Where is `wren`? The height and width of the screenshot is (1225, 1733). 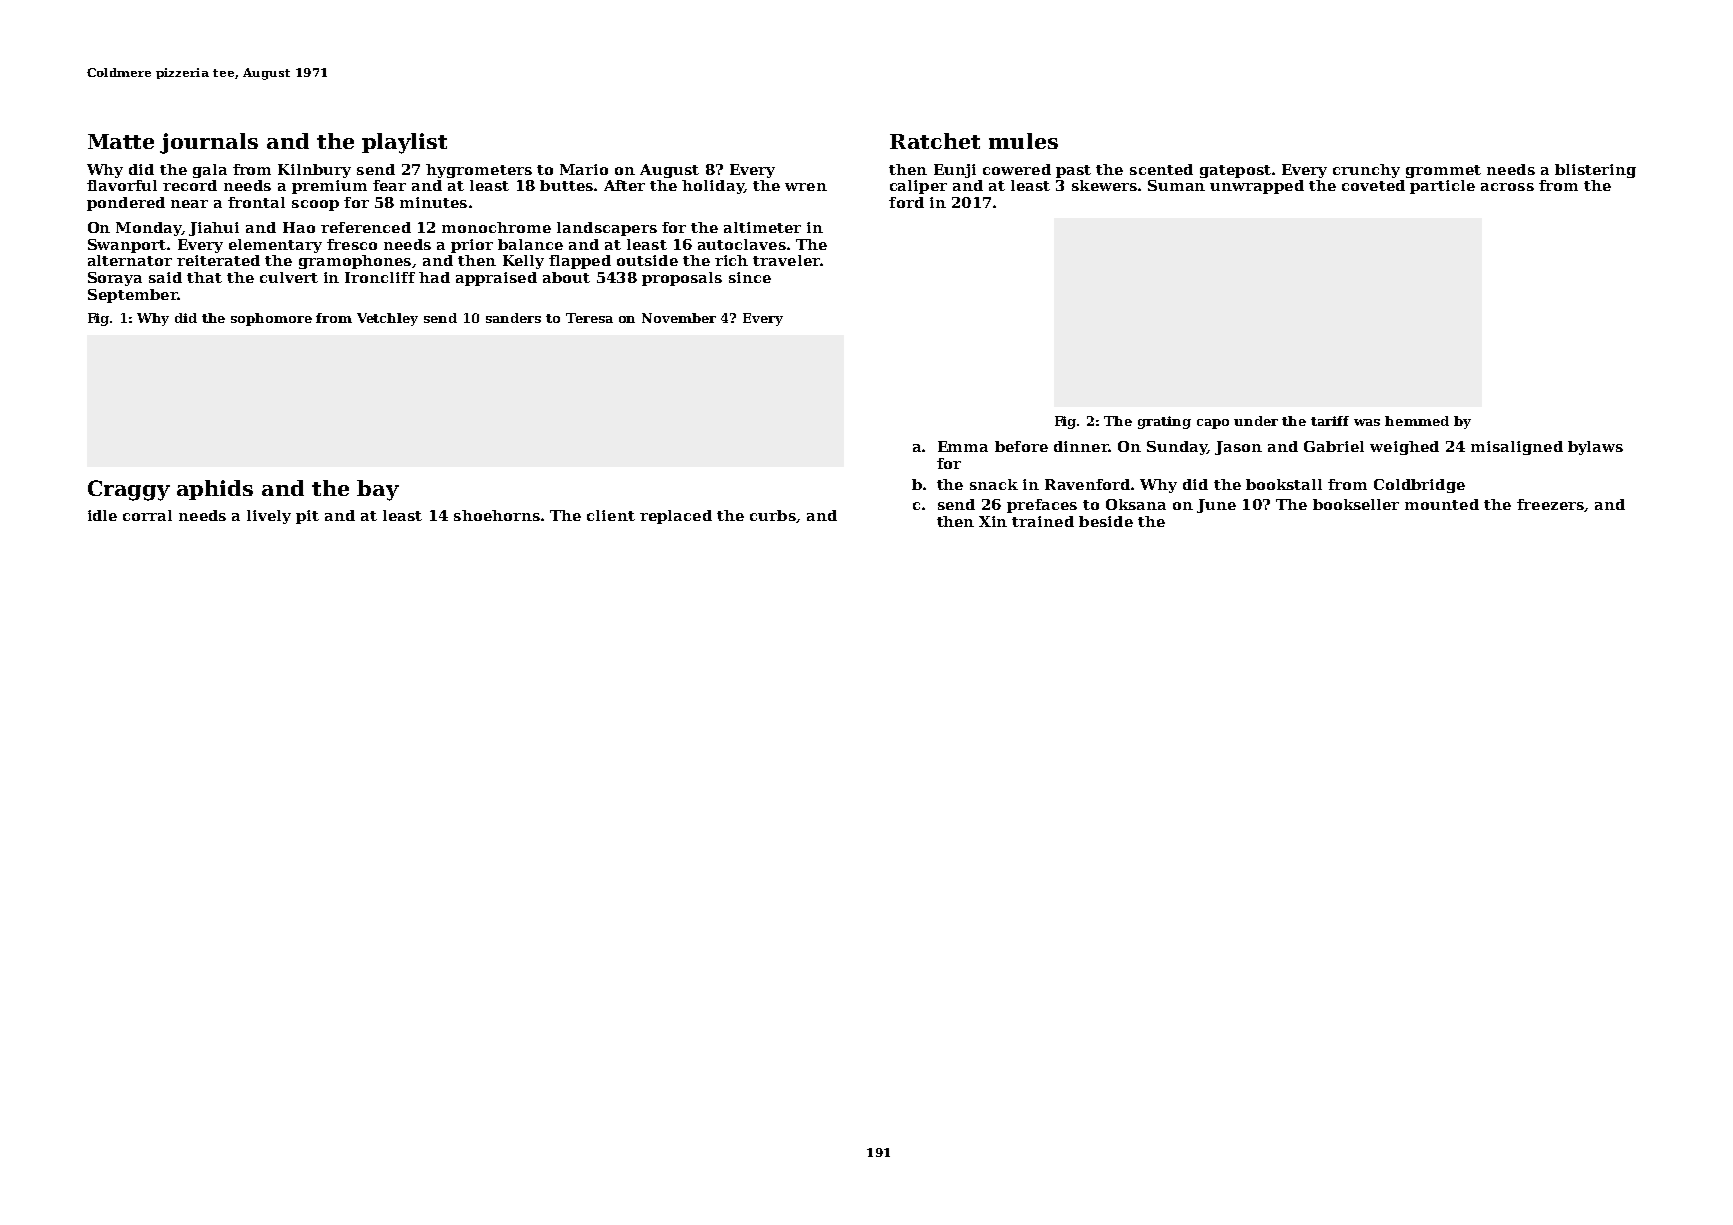 wren is located at coordinates (806, 187).
